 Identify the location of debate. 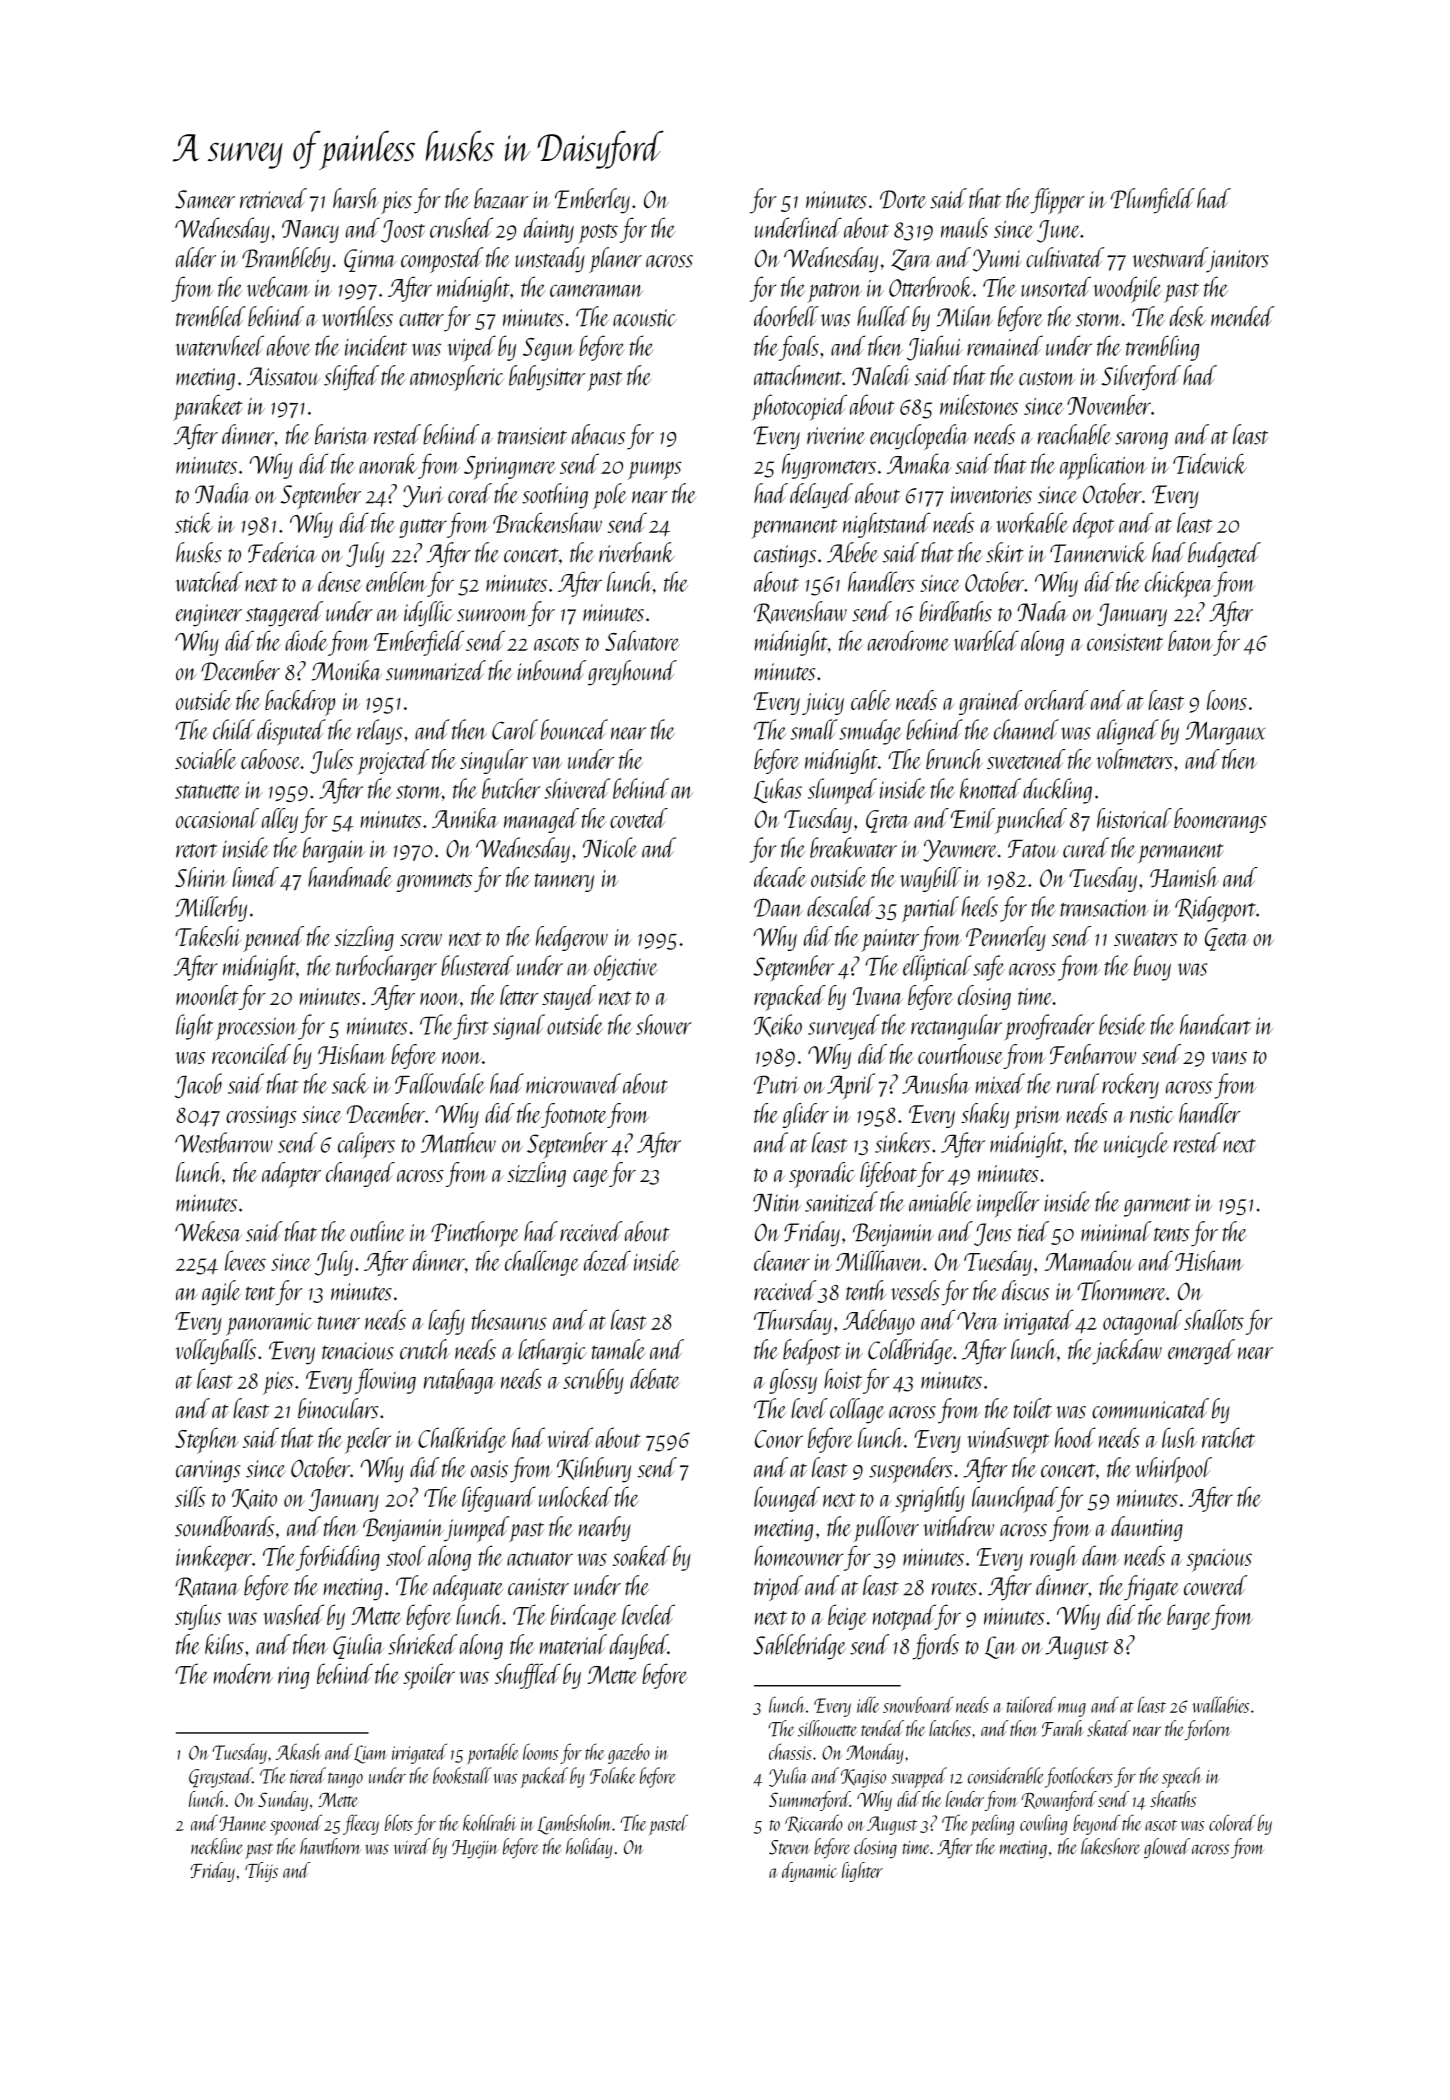
(655, 1378).
